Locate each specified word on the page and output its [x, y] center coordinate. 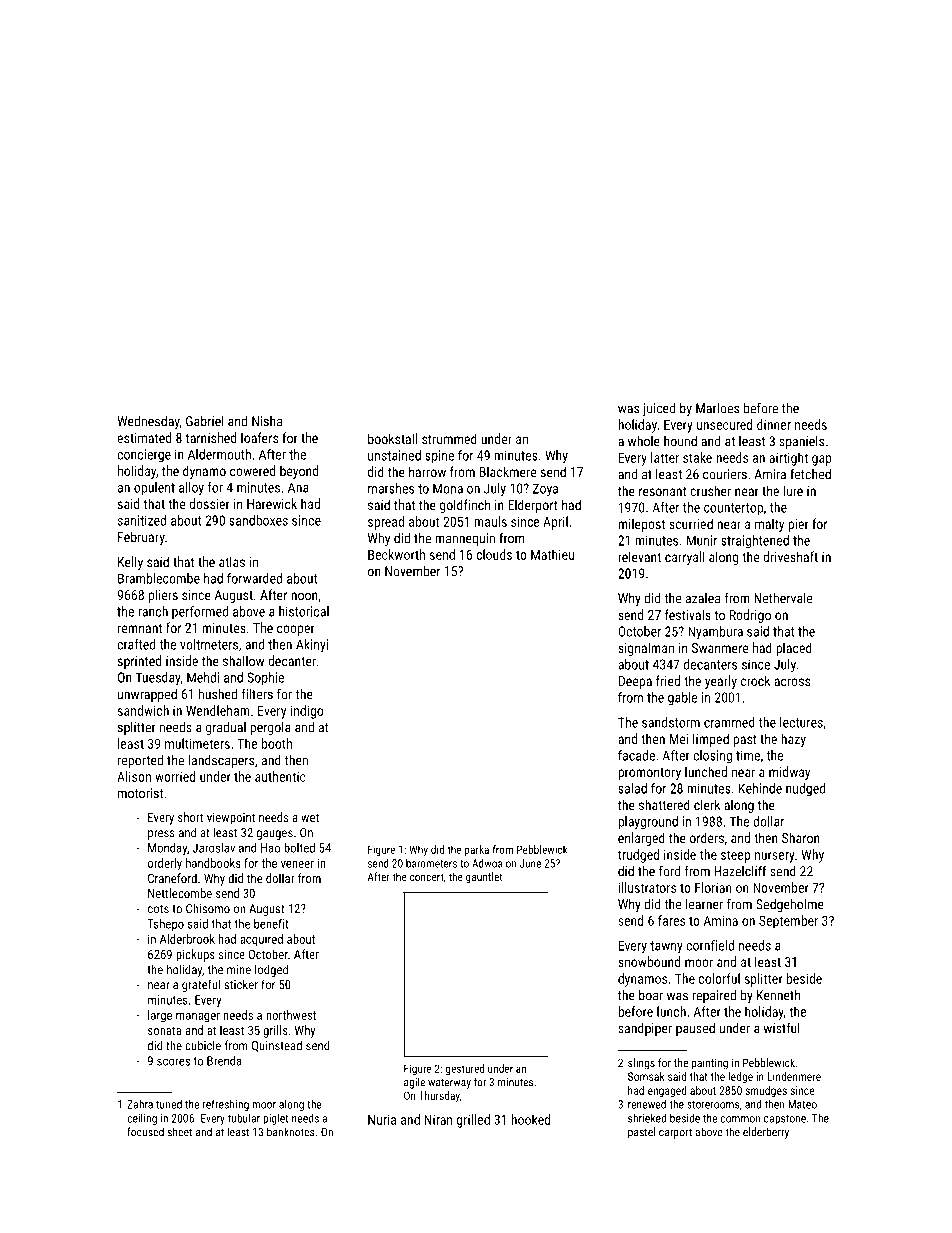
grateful [201, 985]
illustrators [647, 887]
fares [671, 920]
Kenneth [778, 995]
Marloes [717, 408]
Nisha [267, 421]
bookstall [392, 438]
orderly [165, 864]
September [788, 922]
